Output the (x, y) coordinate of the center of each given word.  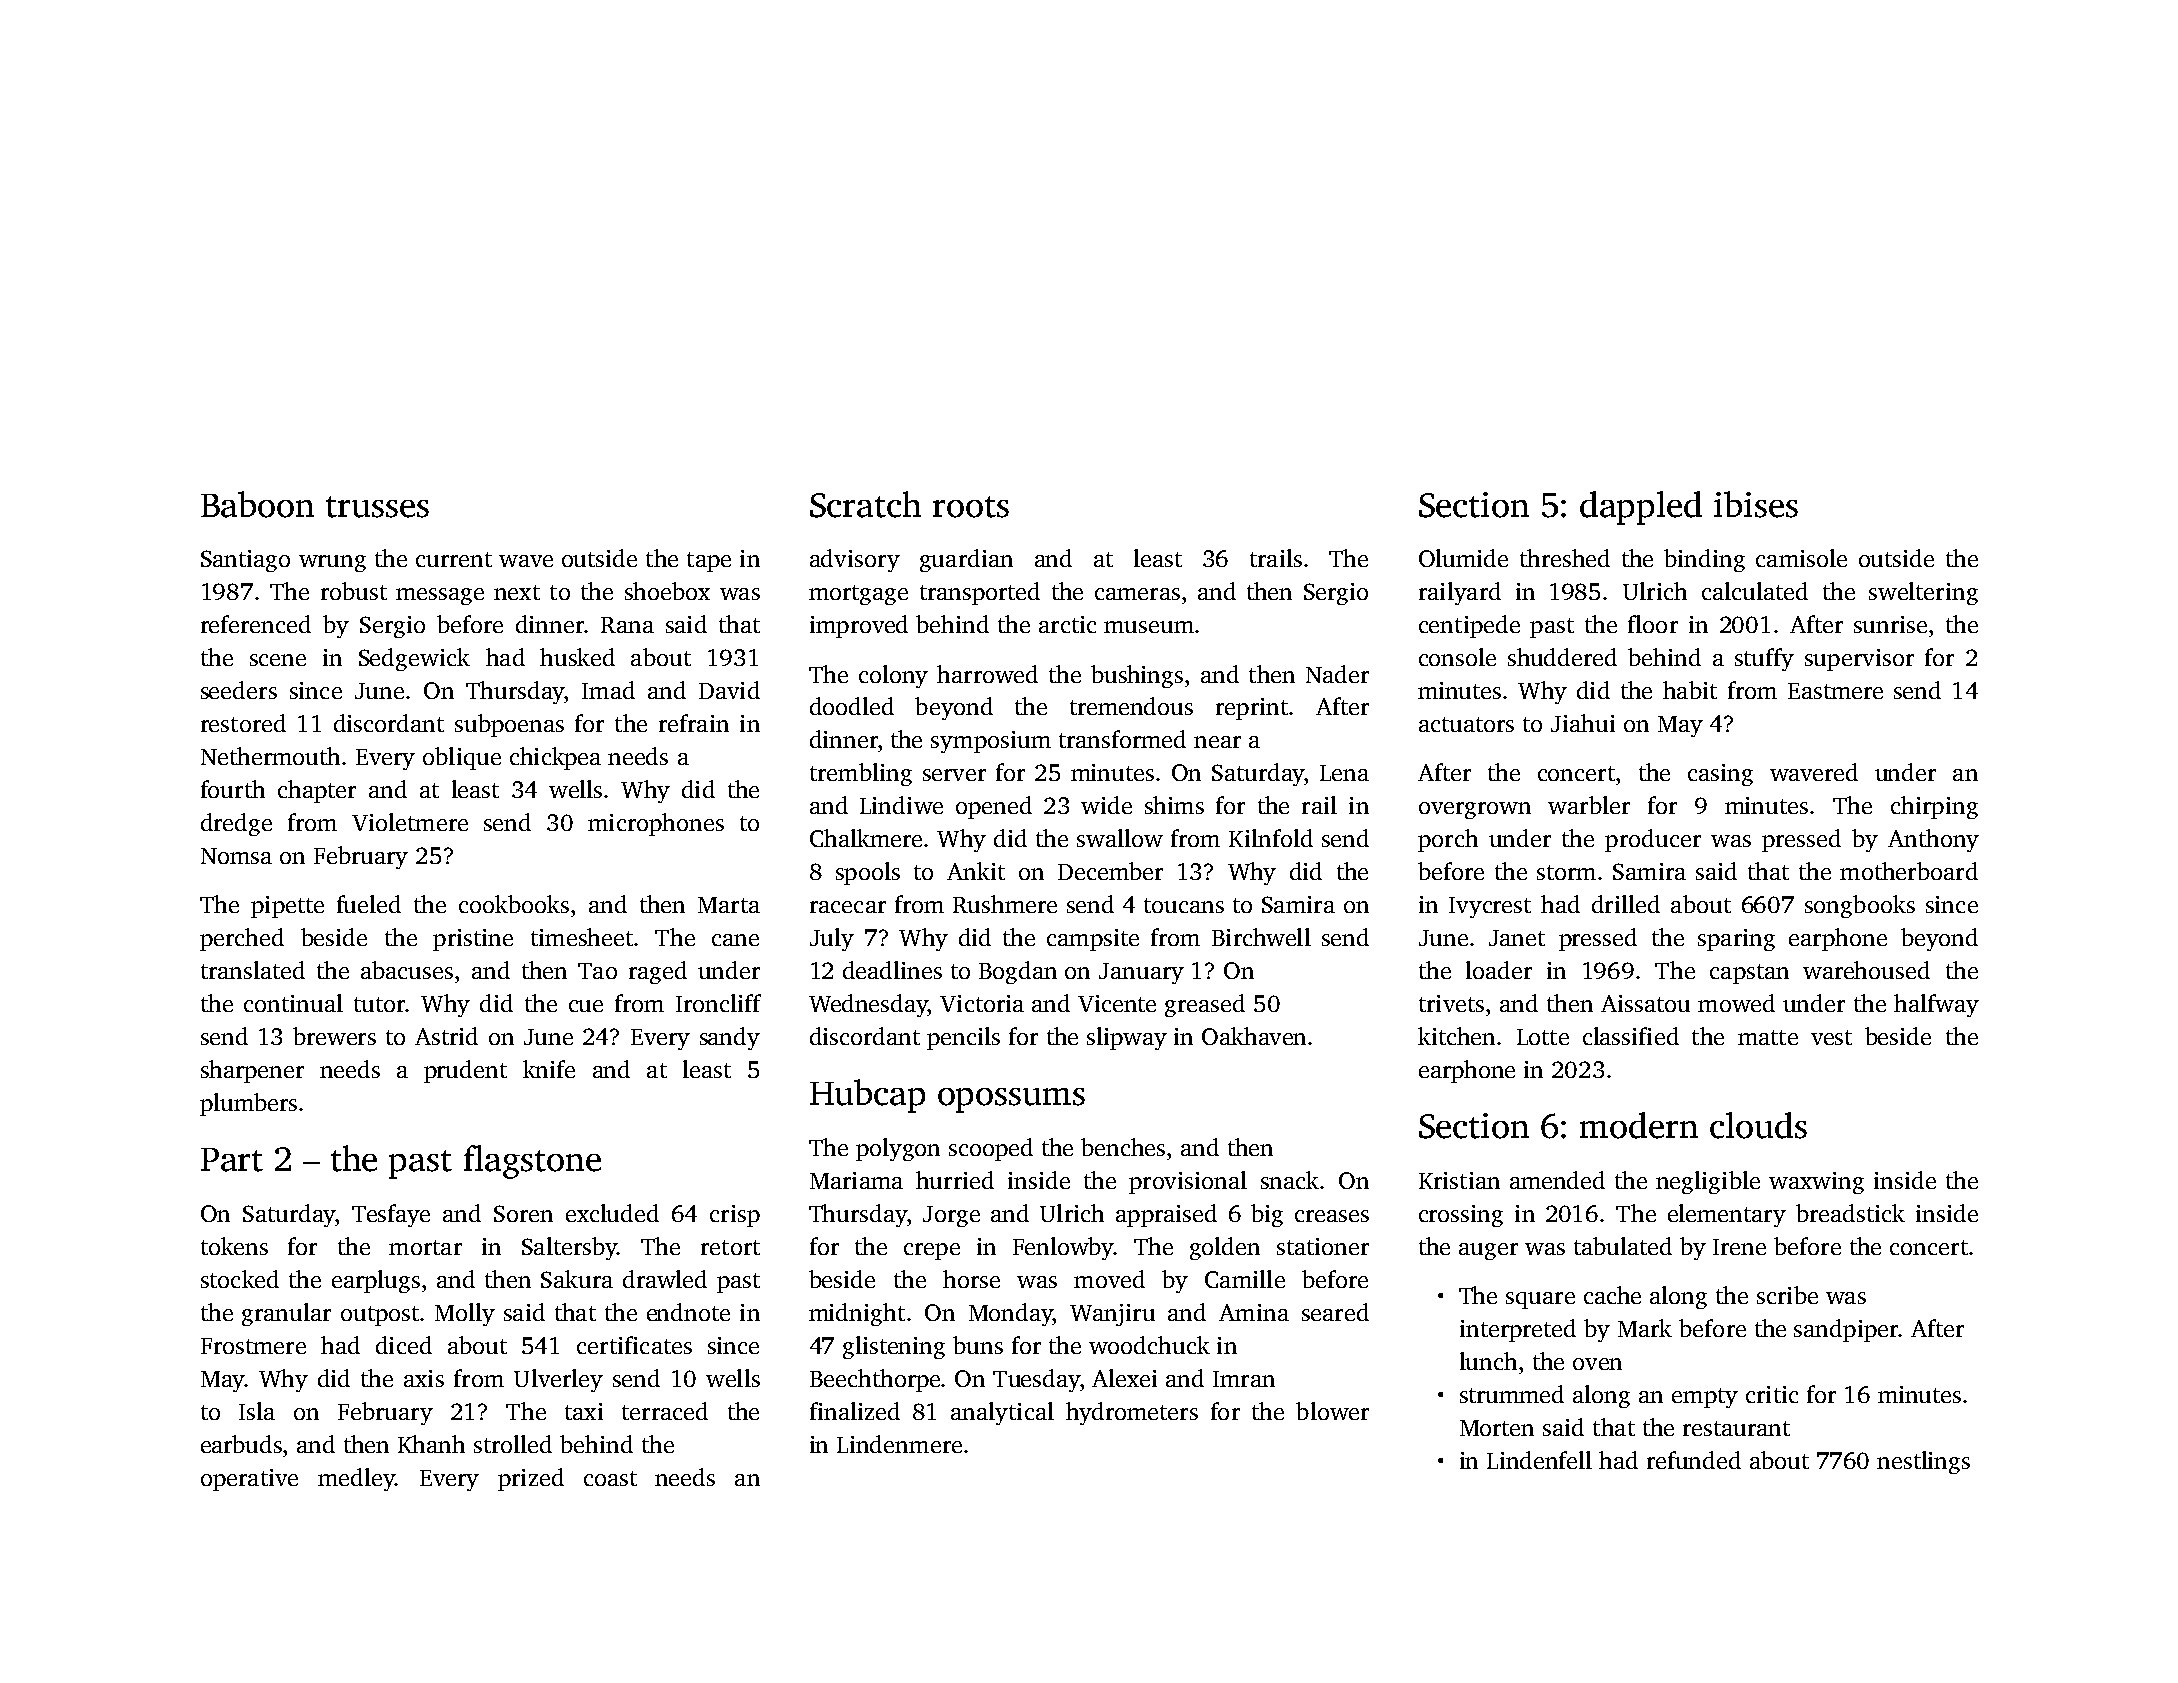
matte (1768, 1037)
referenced (256, 624)
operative (249, 1480)
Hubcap (867, 1096)
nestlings (1923, 1462)
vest (1831, 1037)
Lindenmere (899, 1444)
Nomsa (236, 856)
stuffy (1764, 659)
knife (549, 1069)
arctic (1067, 624)
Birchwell (1261, 937)
